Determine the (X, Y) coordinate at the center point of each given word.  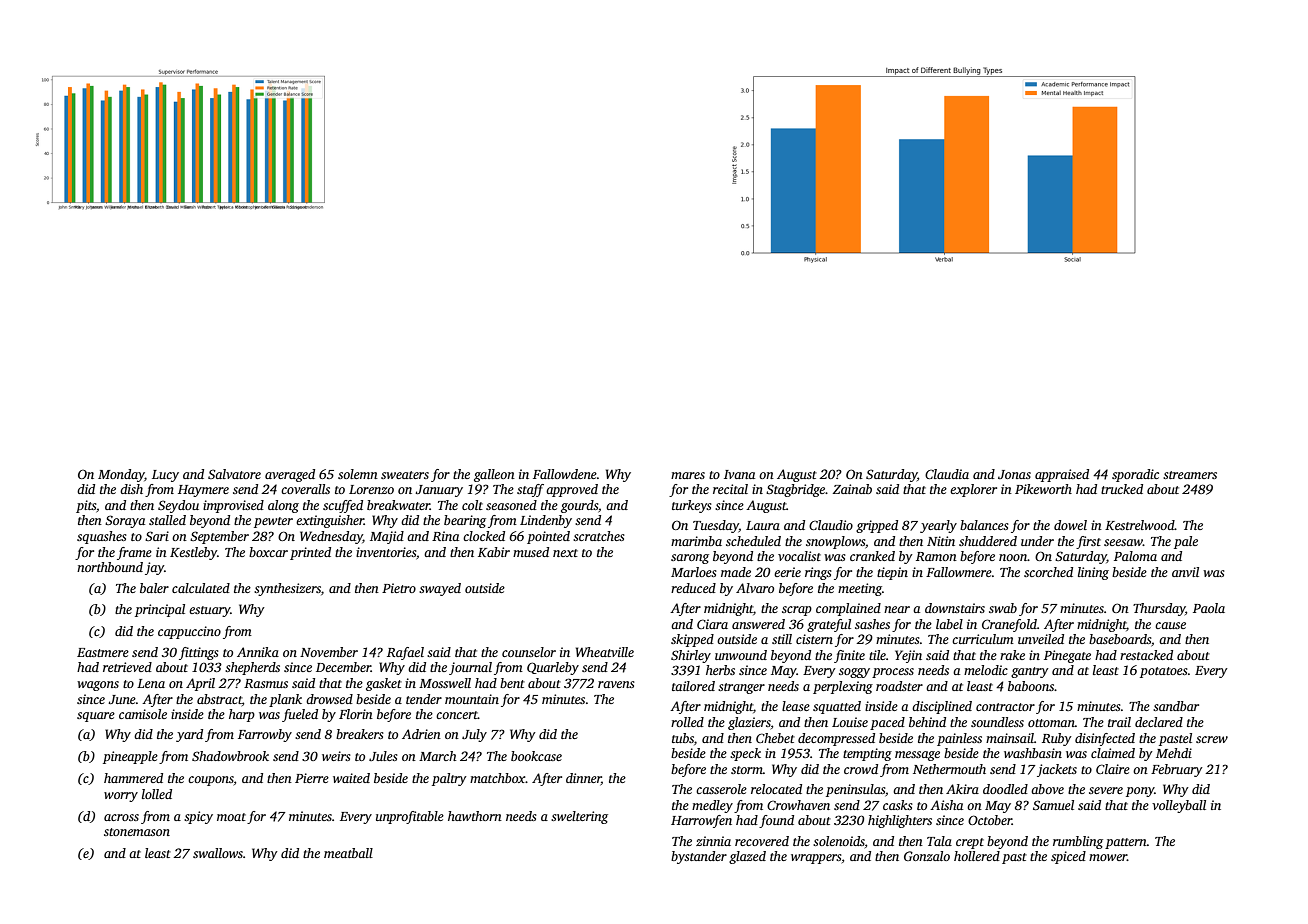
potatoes (1164, 672)
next (565, 553)
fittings (199, 653)
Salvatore (234, 474)
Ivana (739, 474)
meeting (860, 589)
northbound (110, 567)
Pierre (312, 778)
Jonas (1014, 474)
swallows (218, 853)
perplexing (843, 687)
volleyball (1179, 806)
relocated (776, 789)
